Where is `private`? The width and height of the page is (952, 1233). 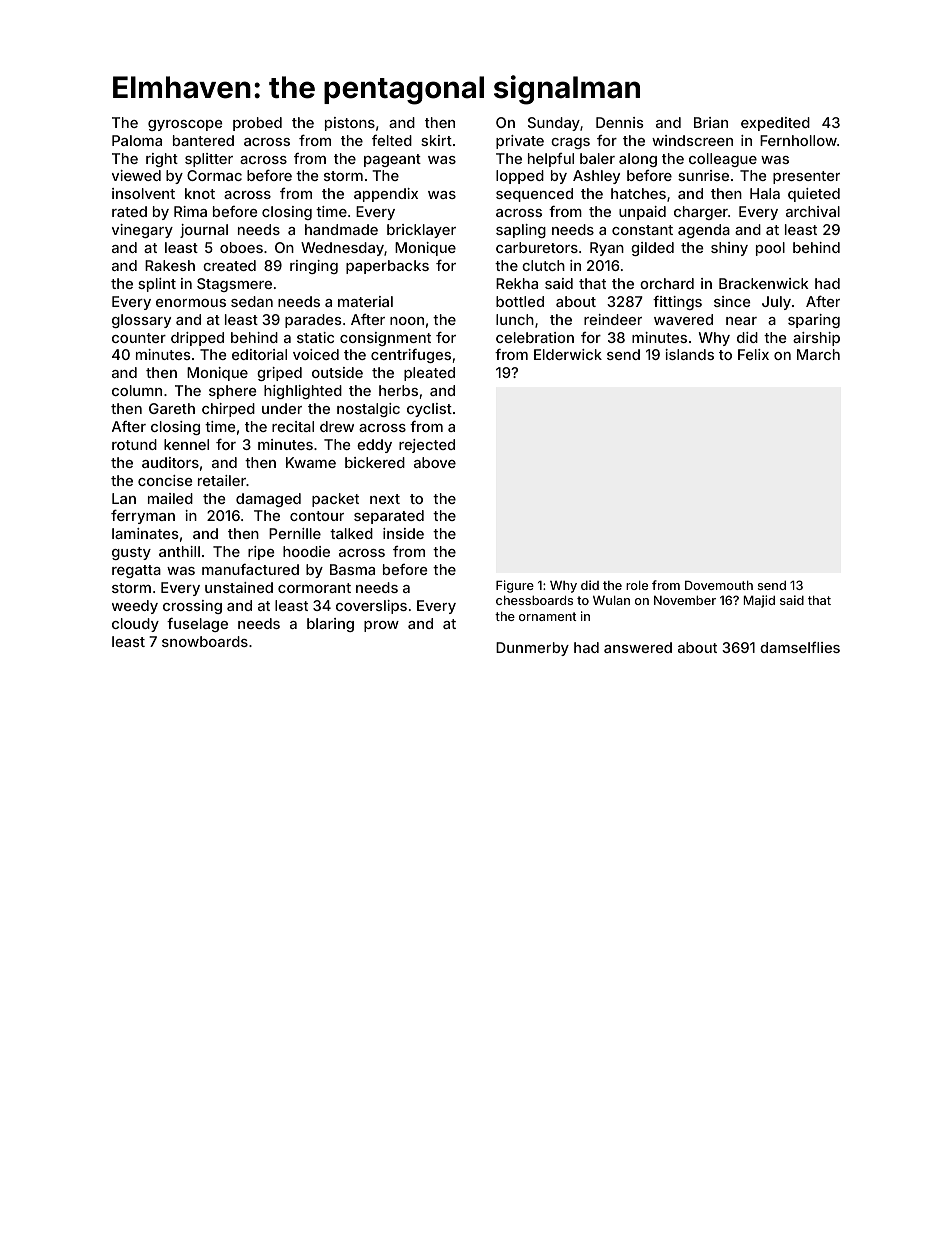 private is located at coordinates (520, 142).
